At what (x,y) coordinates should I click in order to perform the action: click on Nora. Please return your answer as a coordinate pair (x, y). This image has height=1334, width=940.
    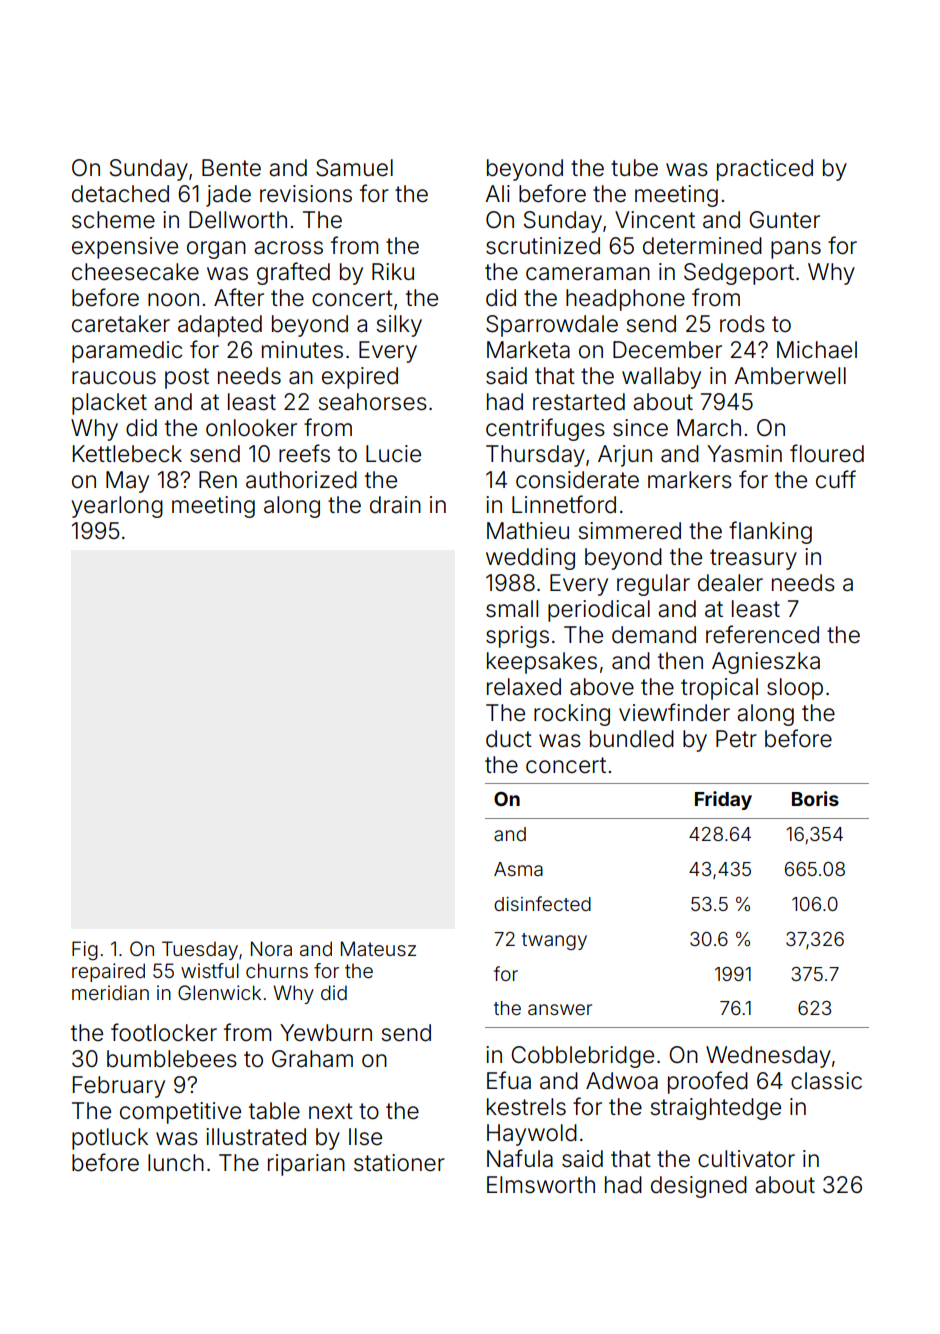
    Looking at the image, I should click on (271, 948).
